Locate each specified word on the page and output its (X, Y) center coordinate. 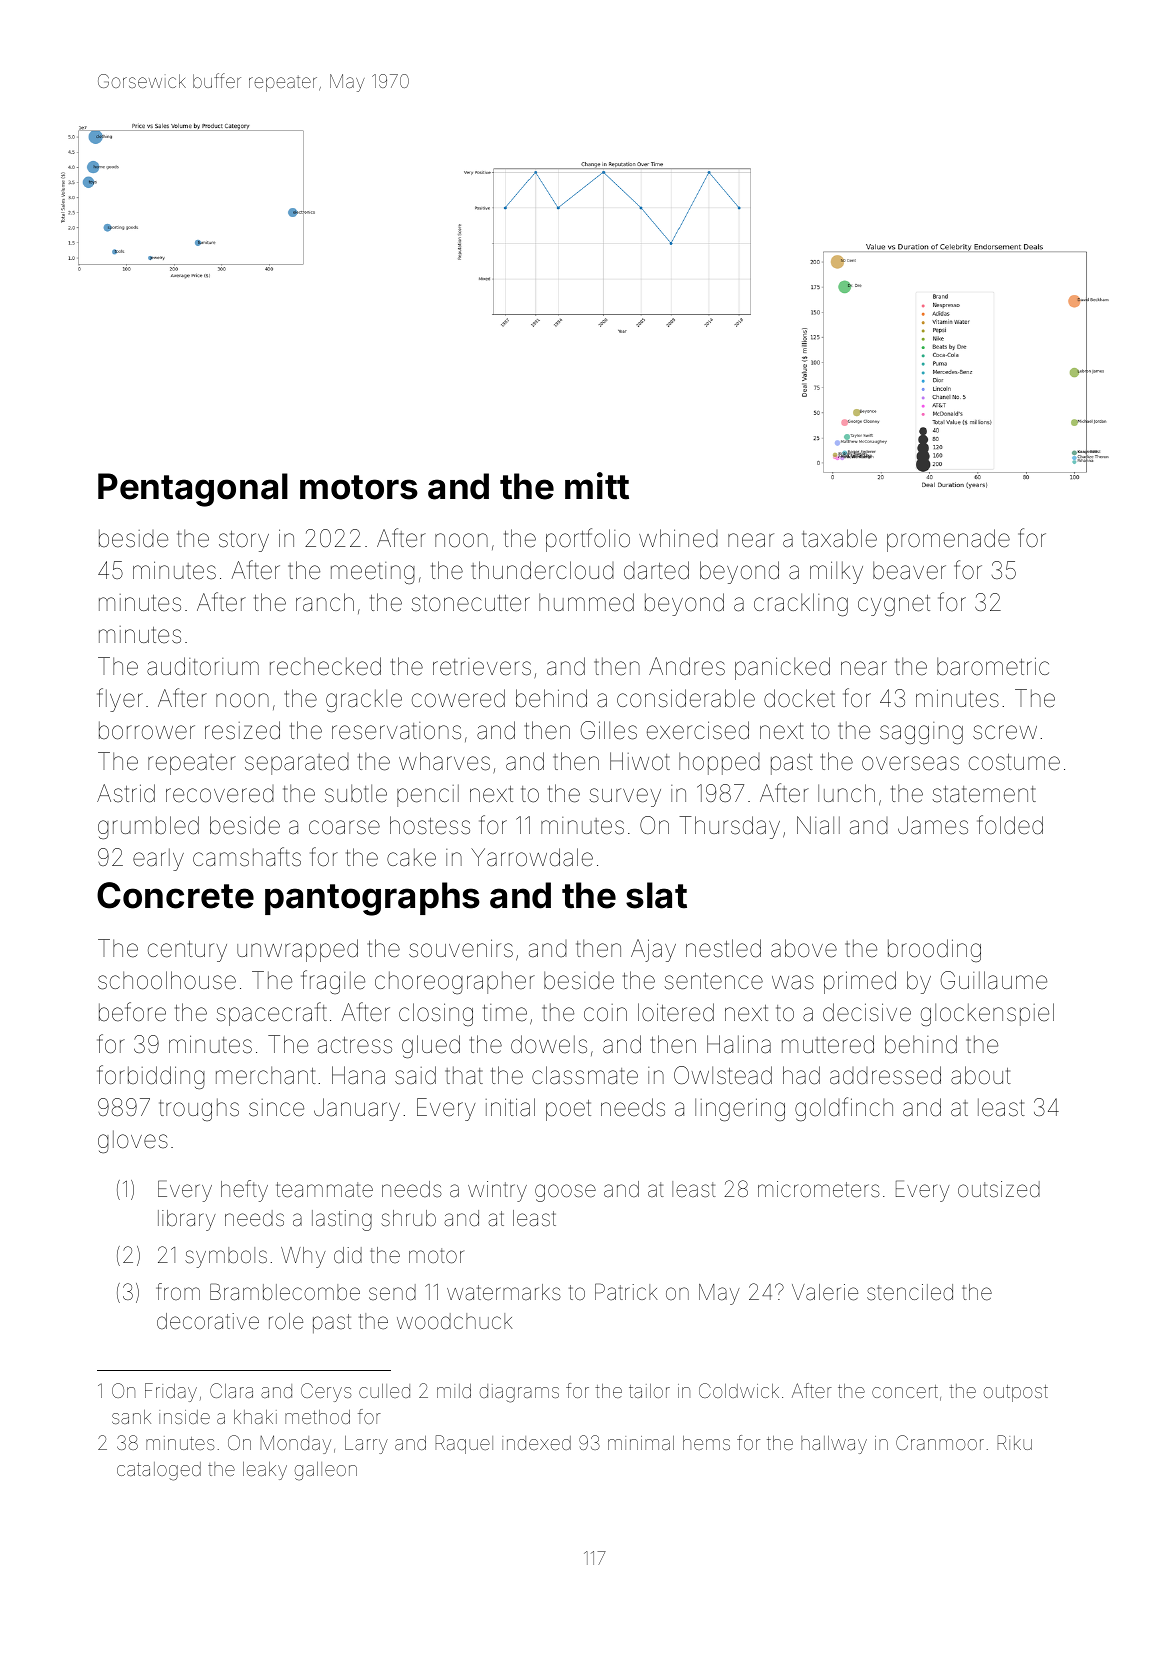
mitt (597, 486)
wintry (497, 1191)
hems (706, 1443)
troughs (199, 1109)
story (244, 541)
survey (625, 797)
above (804, 948)
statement (984, 794)
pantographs (372, 899)
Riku (1014, 1442)
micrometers (819, 1189)
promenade (948, 540)
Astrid (126, 793)
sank (131, 1417)
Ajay (653, 950)
